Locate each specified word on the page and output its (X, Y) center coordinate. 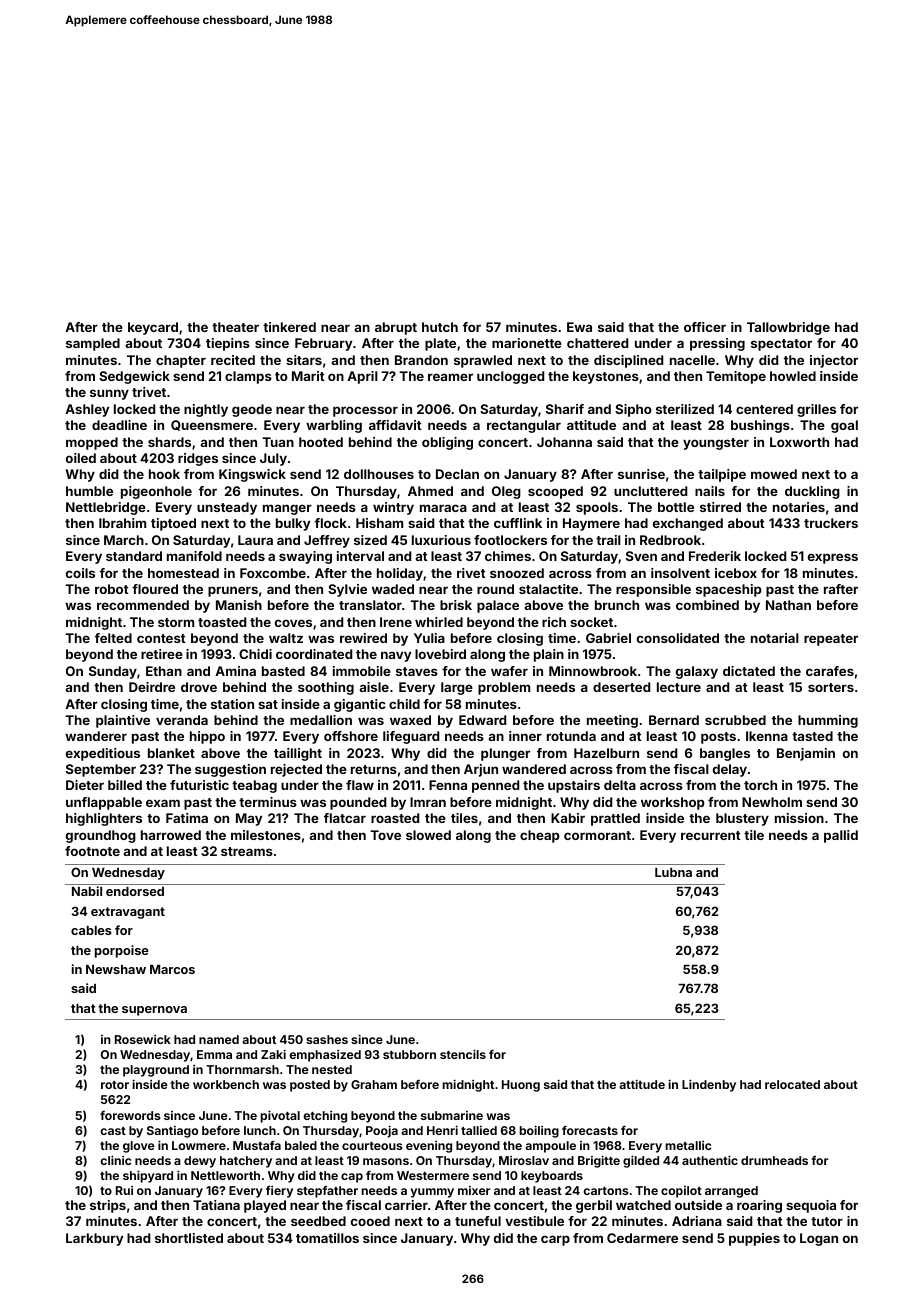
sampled (93, 344)
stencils (463, 1054)
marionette (527, 343)
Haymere (591, 524)
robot (112, 589)
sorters (831, 687)
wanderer (96, 736)
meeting (612, 721)
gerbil (594, 1206)
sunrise (641, 474)
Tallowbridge (788, 328)
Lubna (673, 872)
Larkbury (94, 1239)
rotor (115, 1085)
